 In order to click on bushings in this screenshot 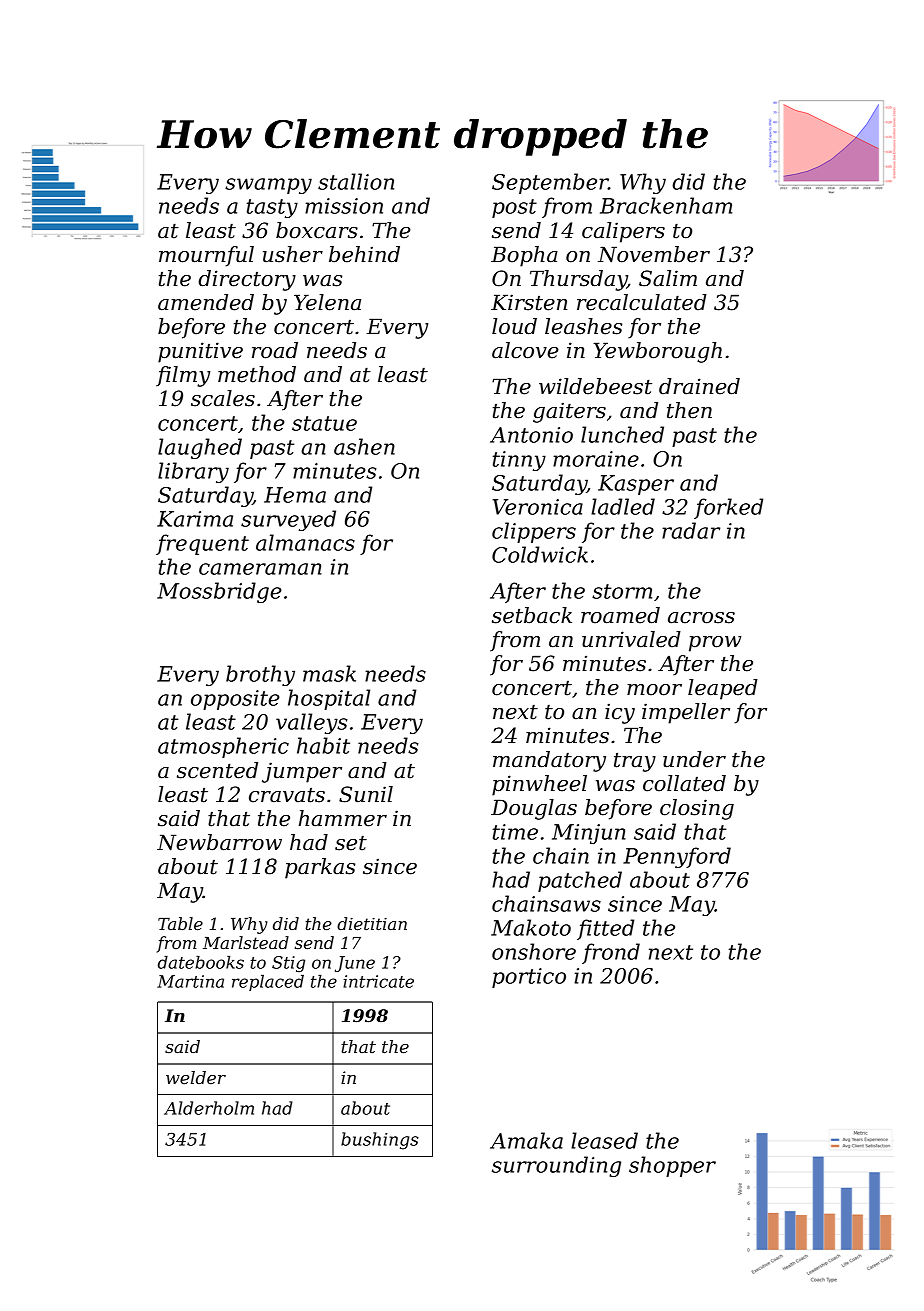, I will do `click(380, 1141)`.
